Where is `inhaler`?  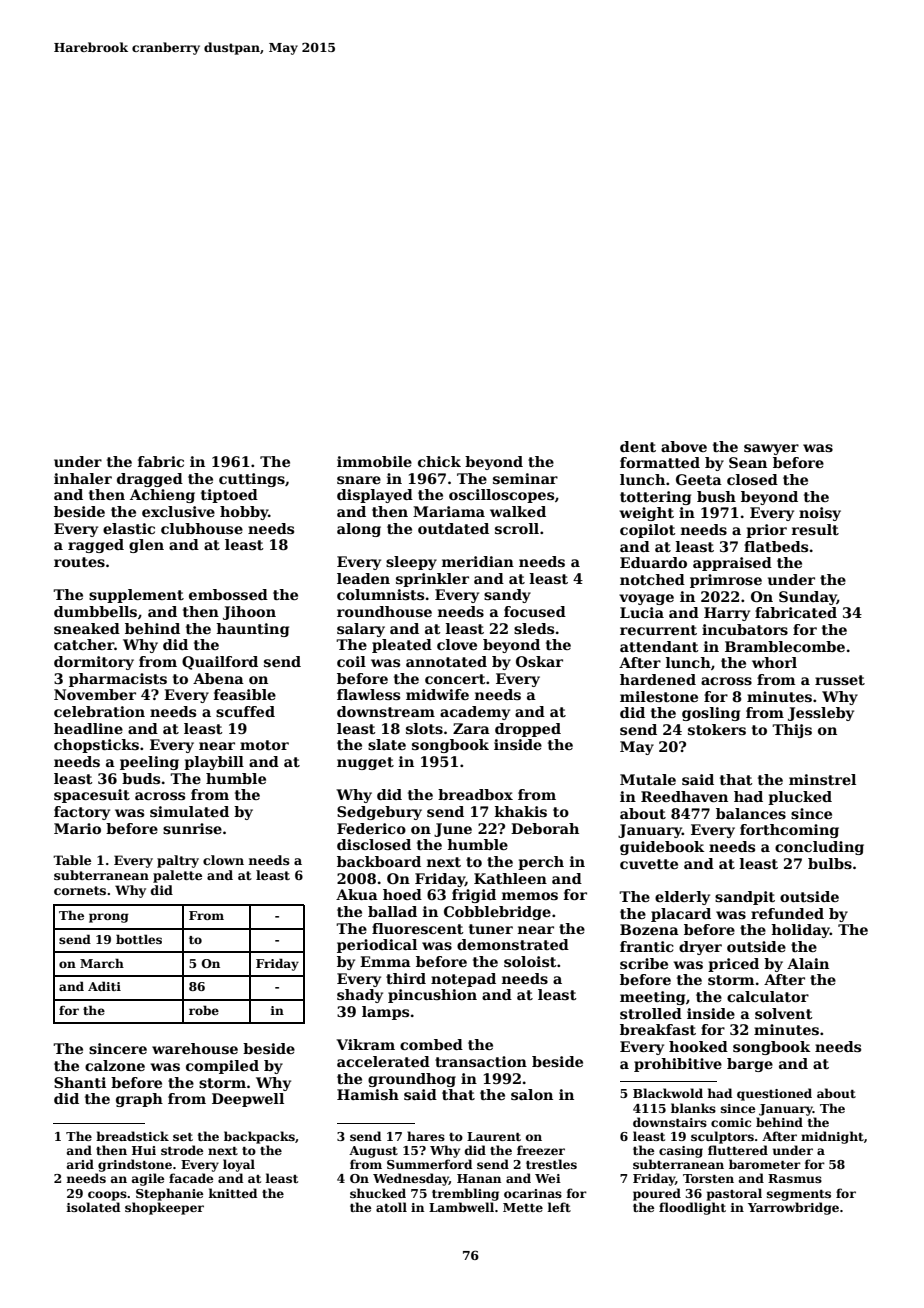
inhaler is located at coordinates (83, 478).
